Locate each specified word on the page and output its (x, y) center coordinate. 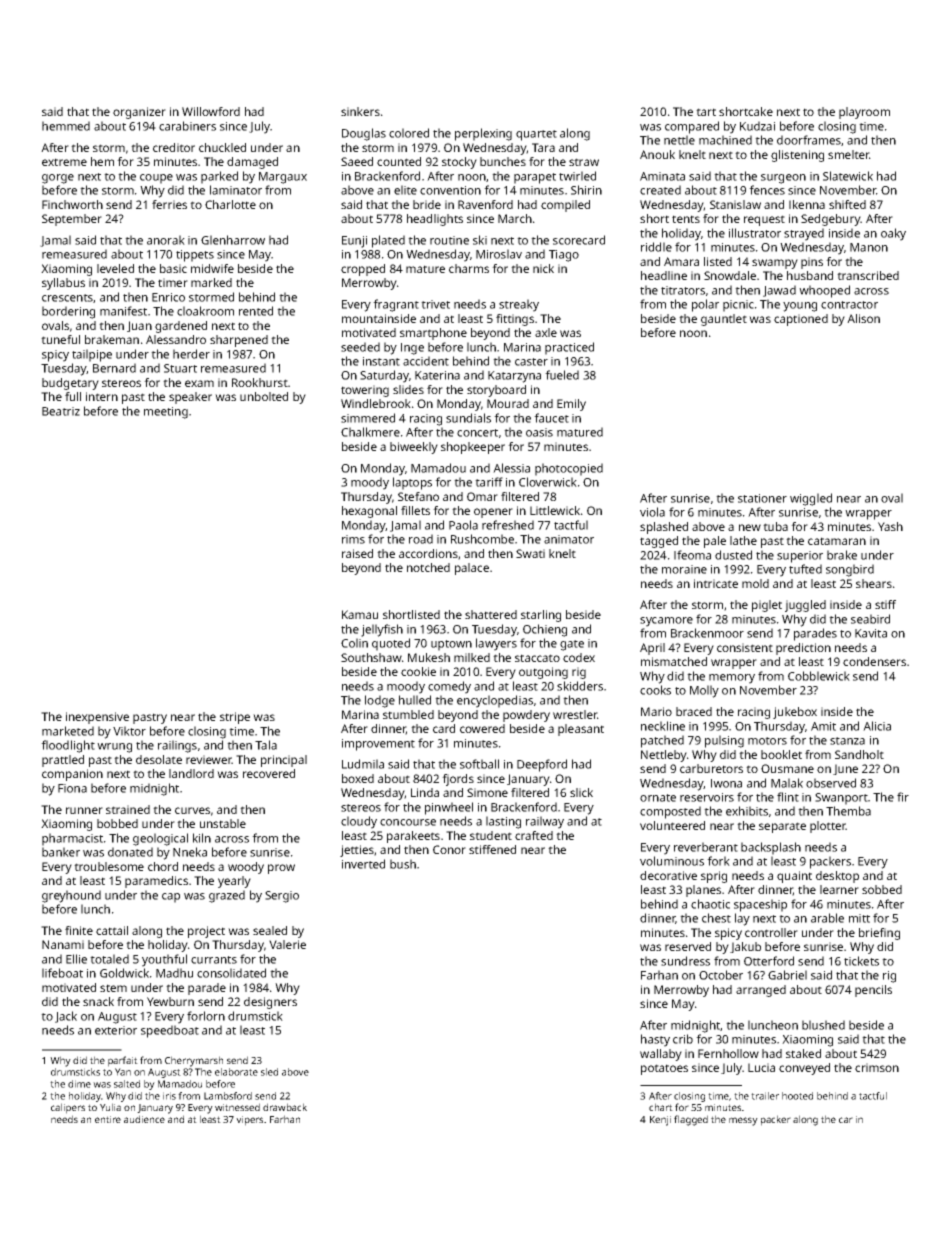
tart (706, 112)
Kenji (660, 1121)
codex (579, 657)
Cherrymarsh (194, 1061)
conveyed (804, 1069)
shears (874, 583)
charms (469, 268)
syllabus (63, 284)
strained (128, 809)
